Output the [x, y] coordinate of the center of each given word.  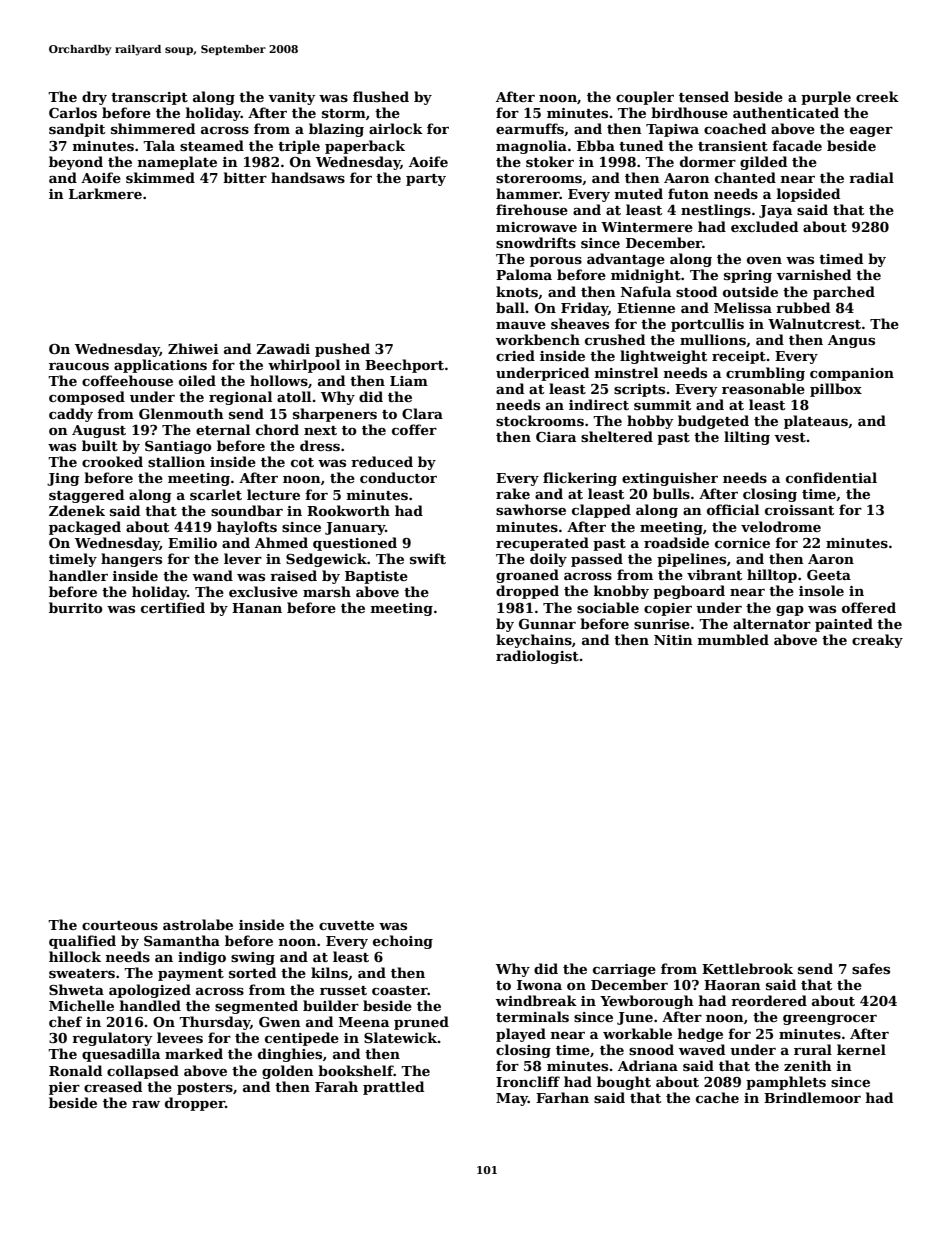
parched [844, 293]
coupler [645, 98]
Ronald [75, 1070]
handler [78, 575]
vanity [292, 98]
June [635, 1018]
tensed [704, 96]
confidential [831, 477]
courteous [120, 925]
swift [428, 558]
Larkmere [105, 193]
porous [556, 262]
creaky [877, 641]
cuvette [346, 925]
